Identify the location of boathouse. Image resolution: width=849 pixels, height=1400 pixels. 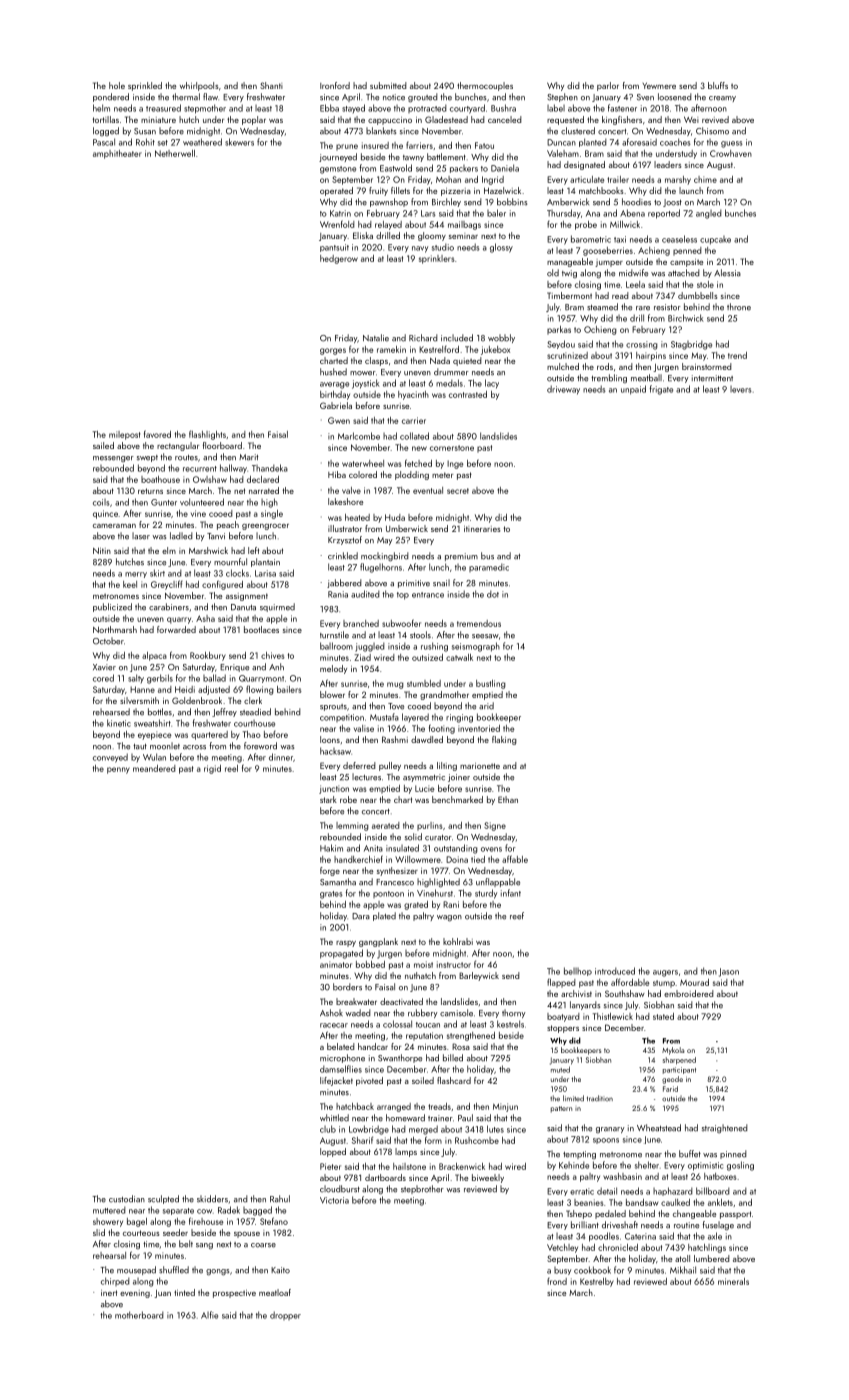
(160, 479).
